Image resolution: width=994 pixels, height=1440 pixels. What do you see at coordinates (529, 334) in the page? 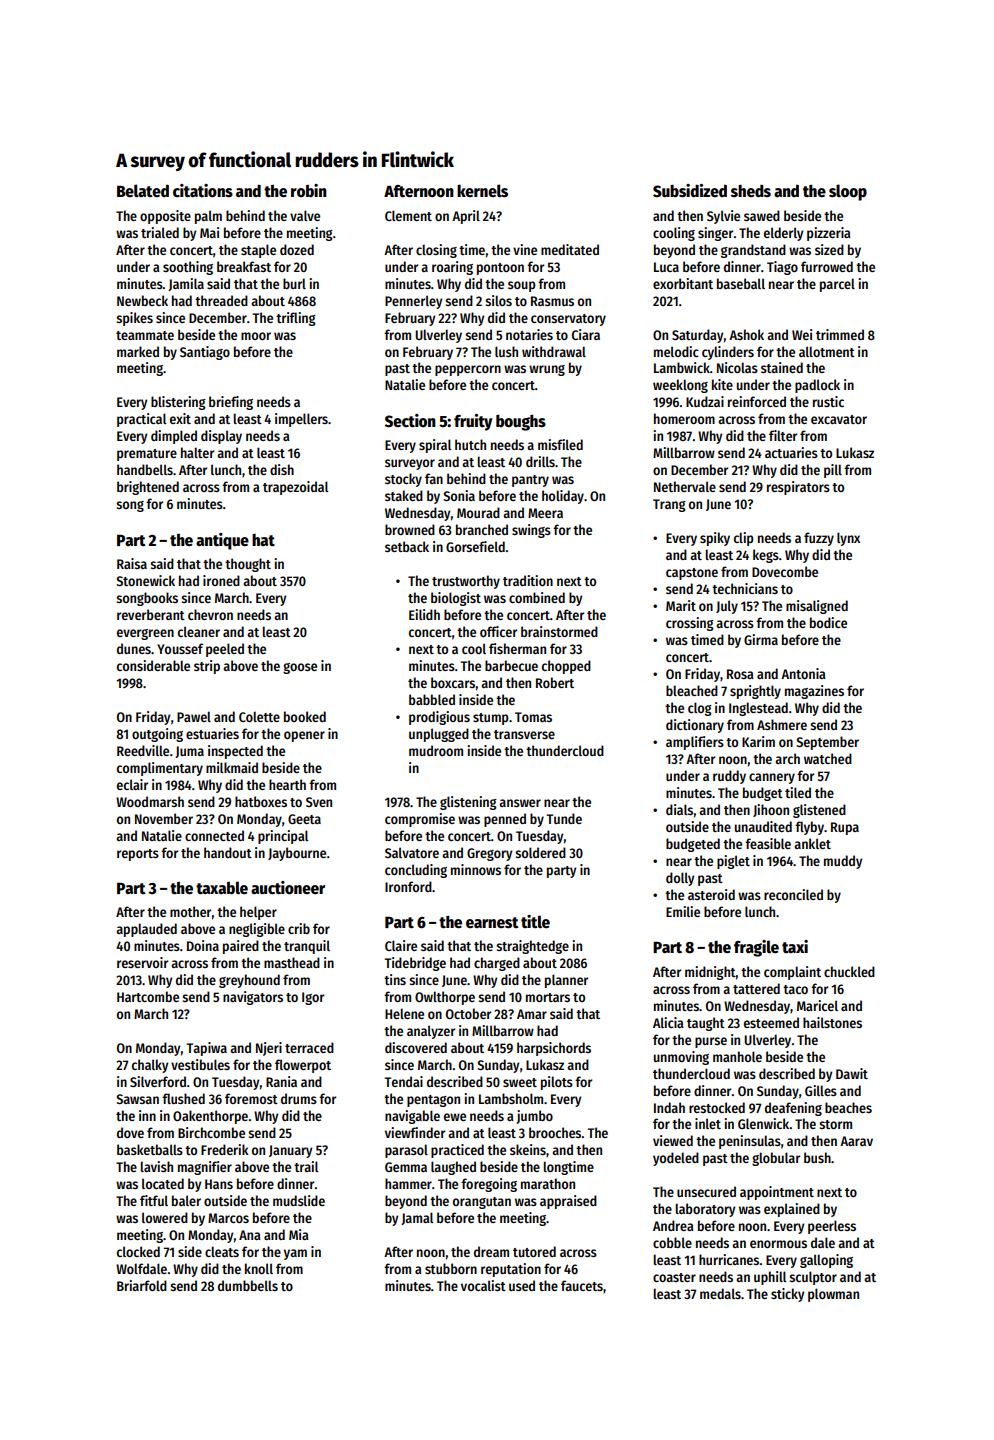
I see `notaries` at bounding box center [529, 334].
